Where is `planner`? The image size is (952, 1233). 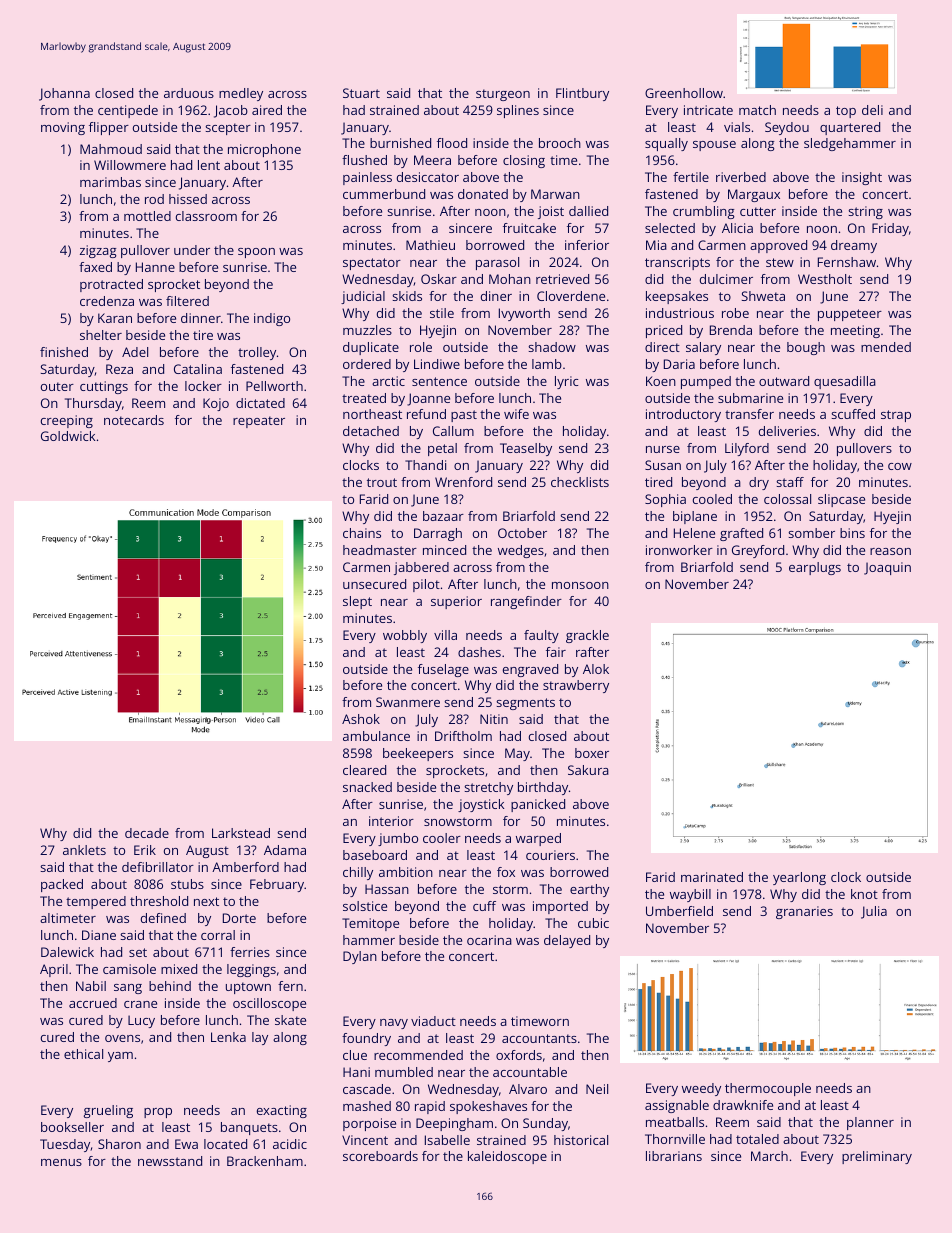 planner is located at coordinates (870, 1123).
